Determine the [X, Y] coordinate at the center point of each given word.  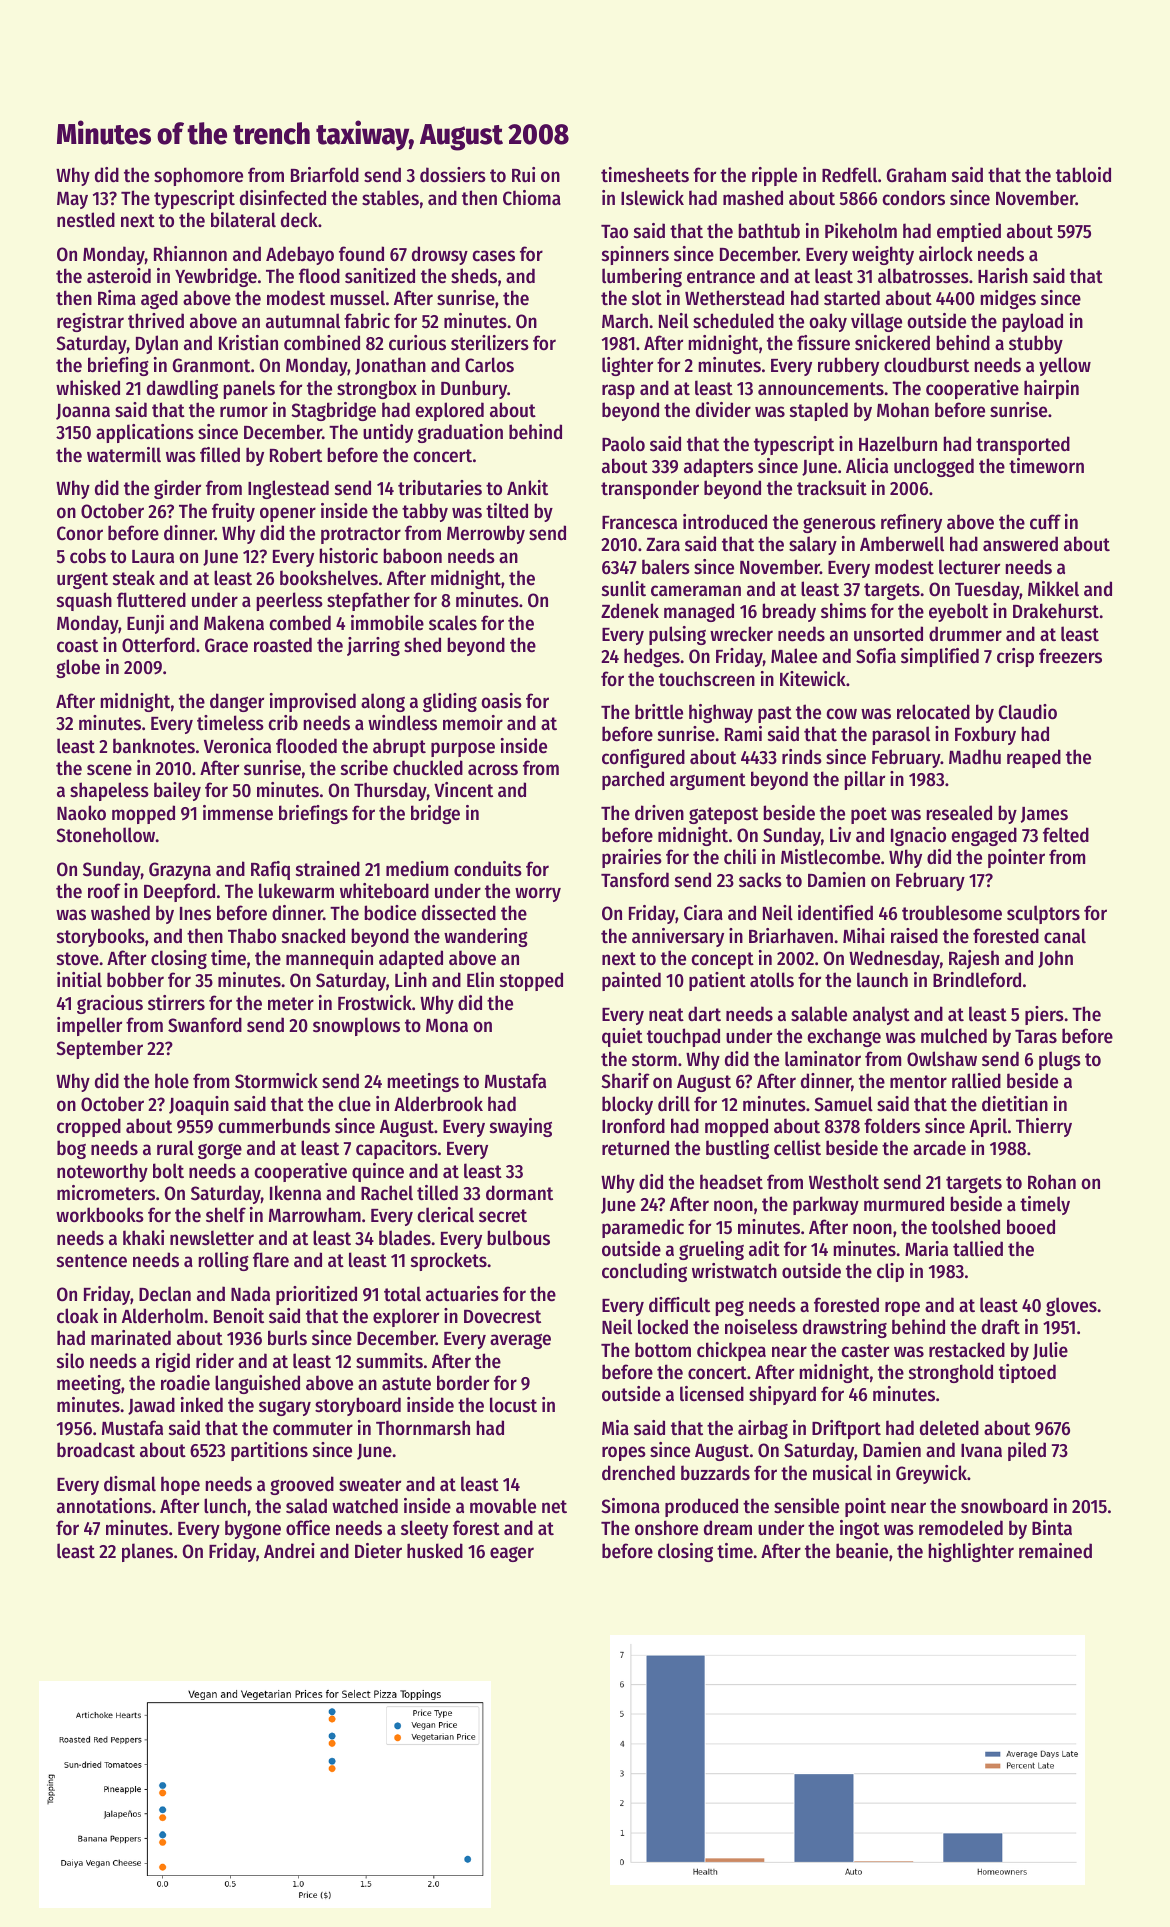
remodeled [961, 1528]
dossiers [453, 175]
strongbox [377, 389]
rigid [173, 1362]
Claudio [1028, 712]
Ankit [527, 487]
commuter [313, 1429]
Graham [916, 175]
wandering [486, 937]
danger [237, 702]
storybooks [101, 937]
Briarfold [325, 175]
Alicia [867, 466]
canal [1065, 936]
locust [513, 1405]
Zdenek [630, 611]
